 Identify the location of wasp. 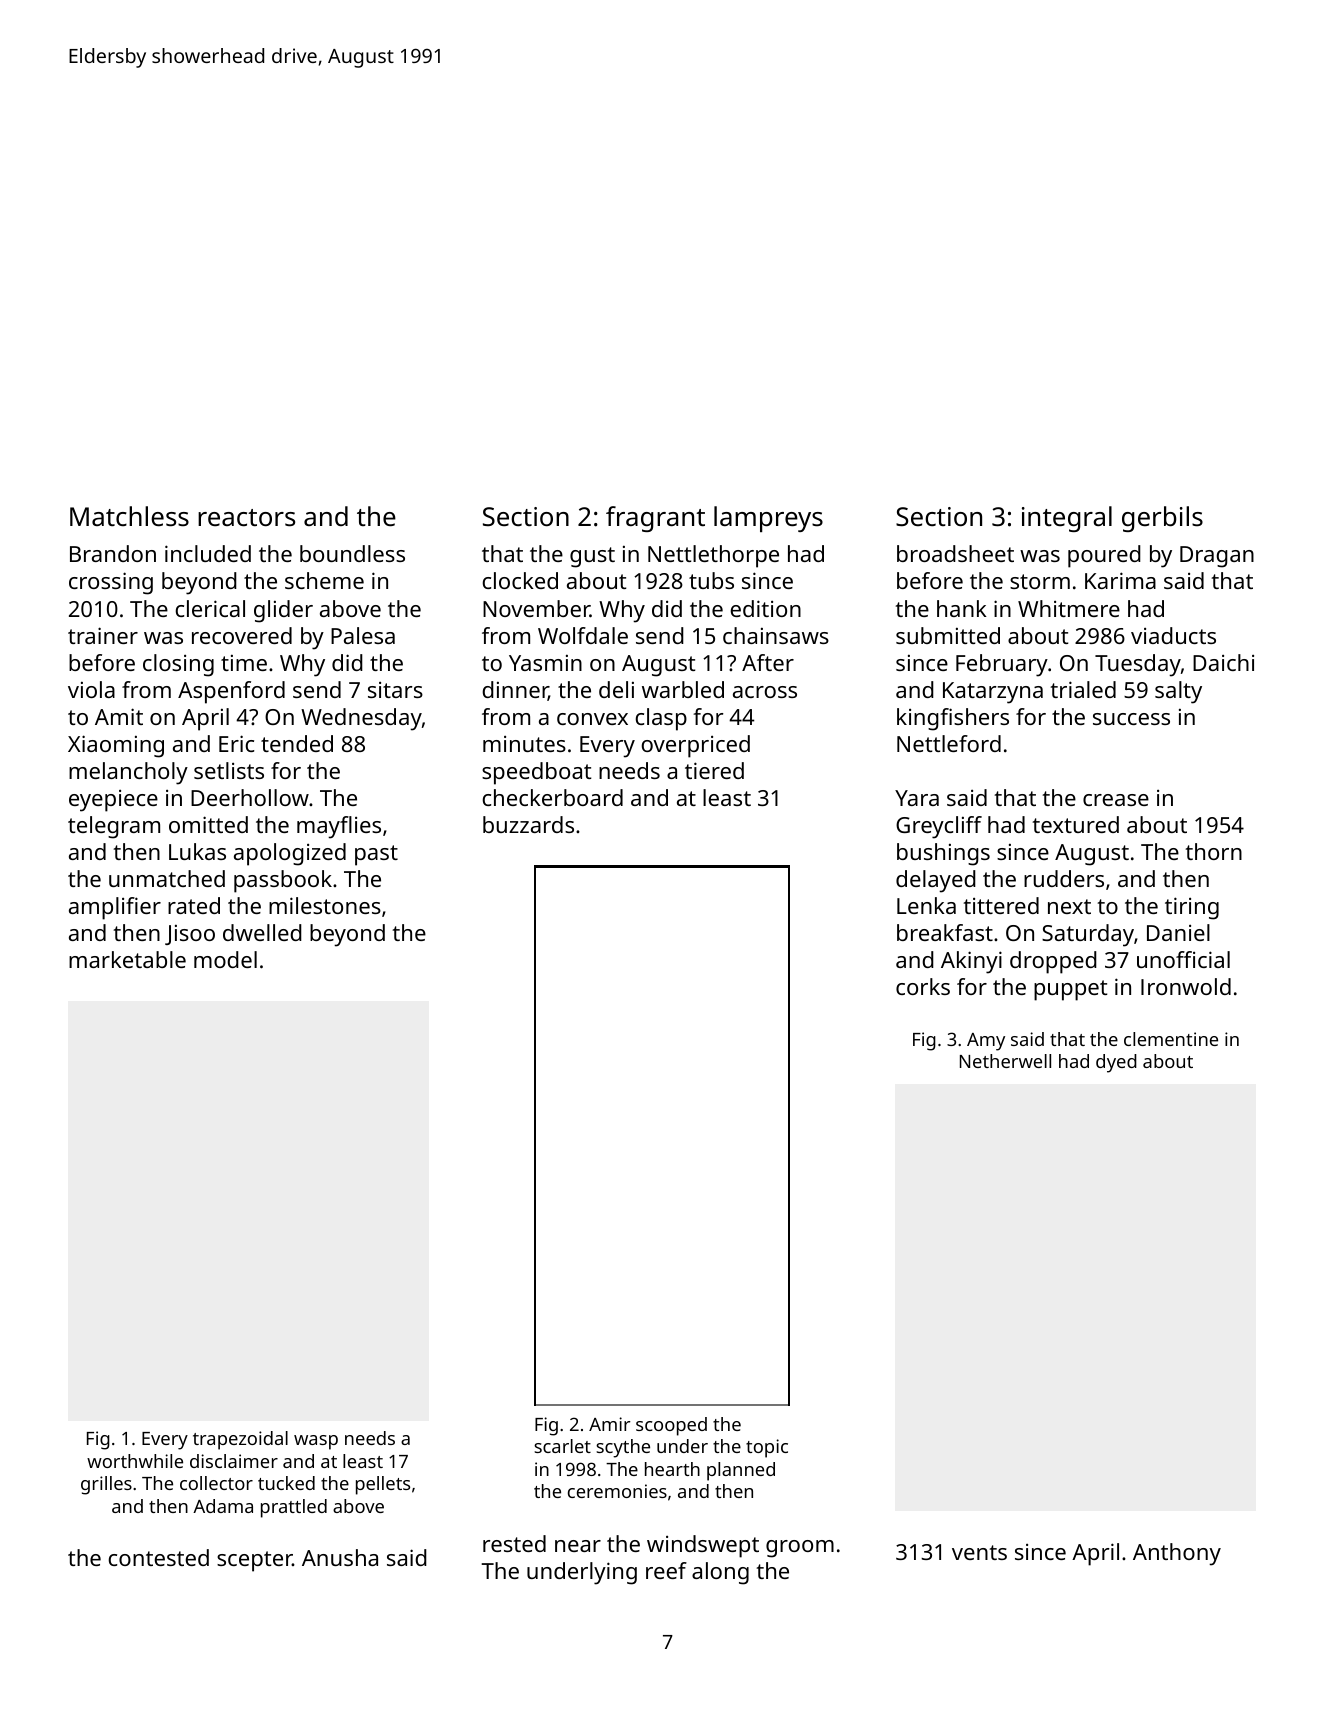
(316, 1442).
